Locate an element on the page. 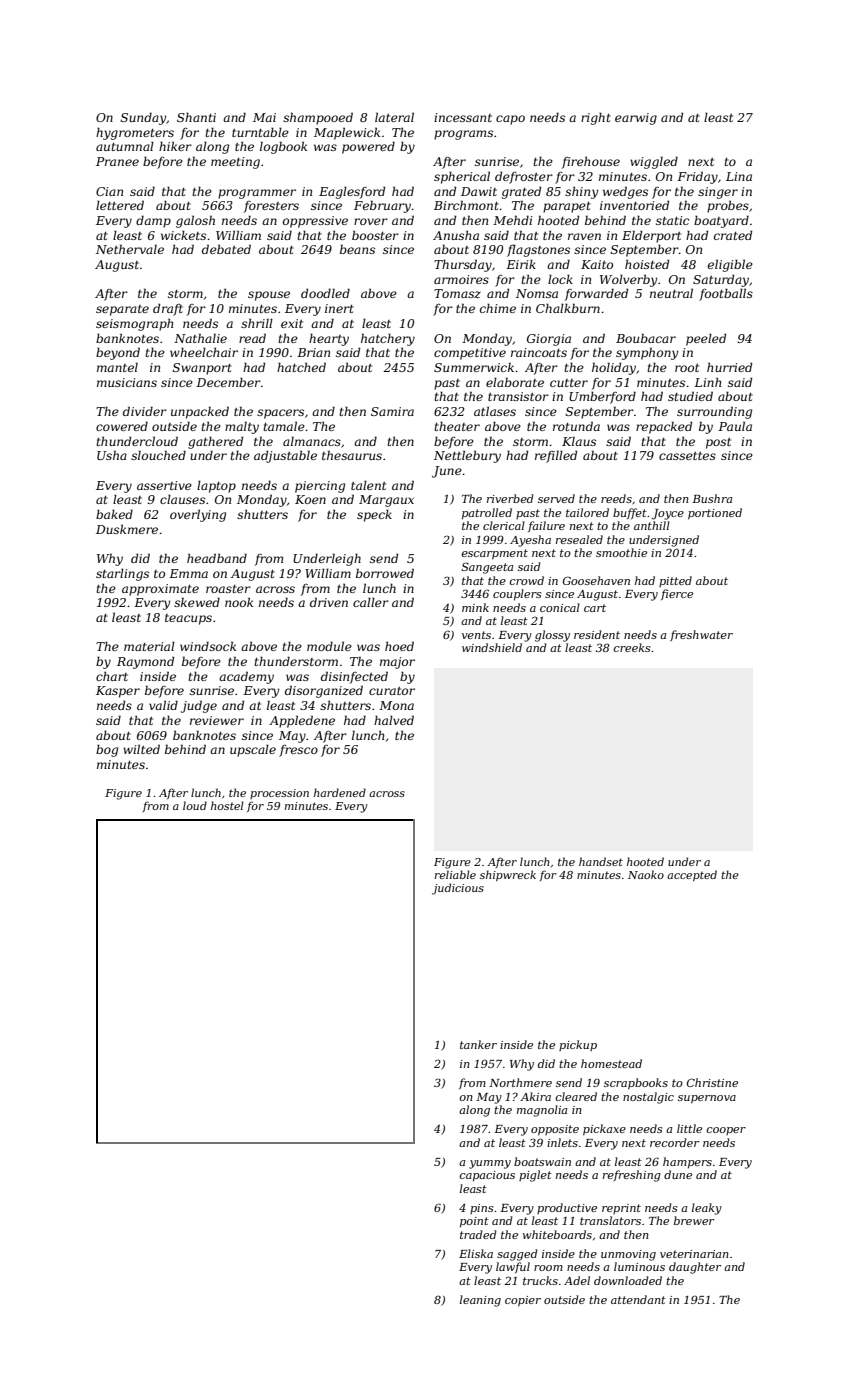 This document has width=849, height=1400. bog is located at coordinates (107, 750).
